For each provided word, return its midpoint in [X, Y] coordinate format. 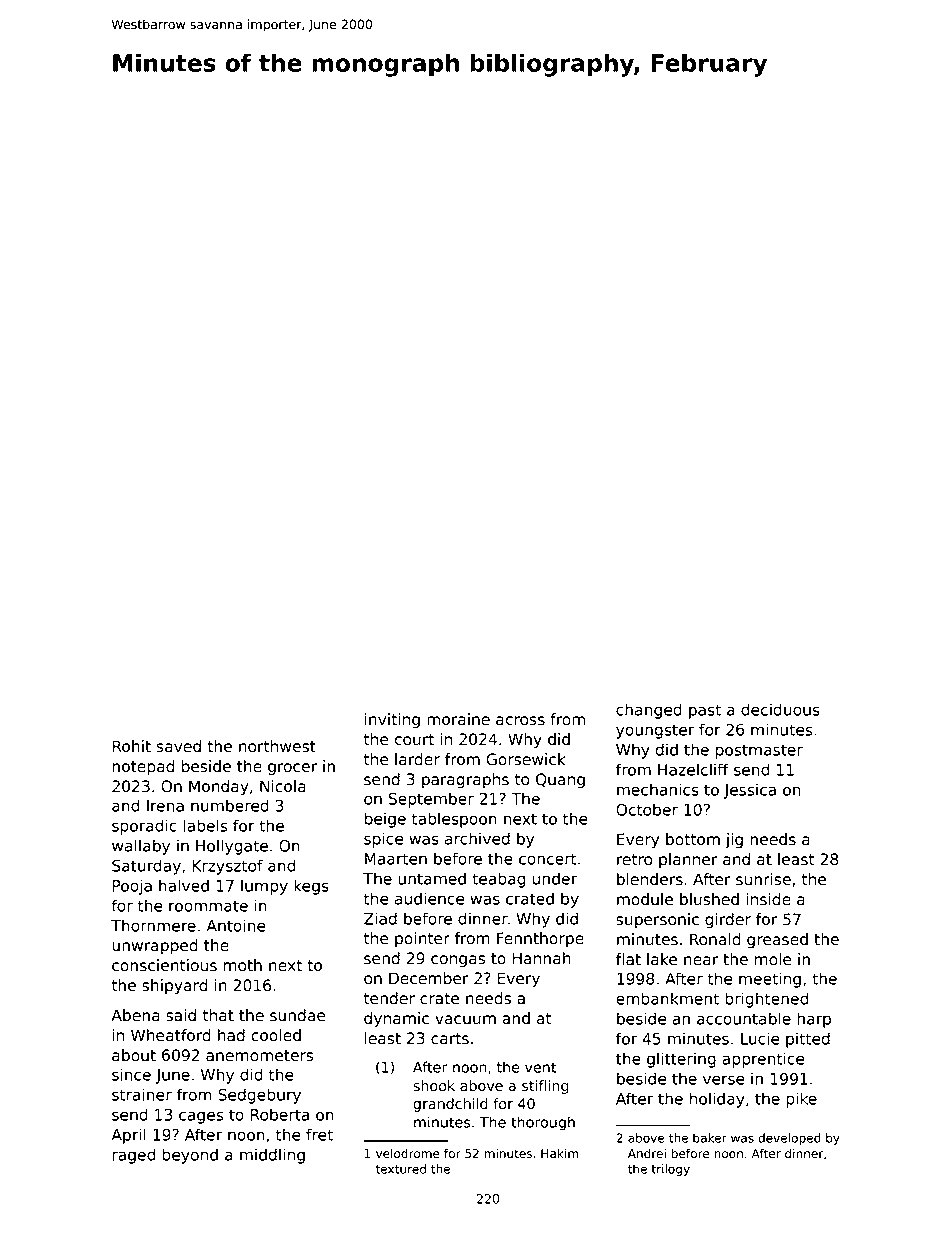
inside [768, 899]
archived [477, 838]
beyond [190, 1156]
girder [728, 920]
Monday [219, 787]
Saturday [146, 867]
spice [383, 840]
